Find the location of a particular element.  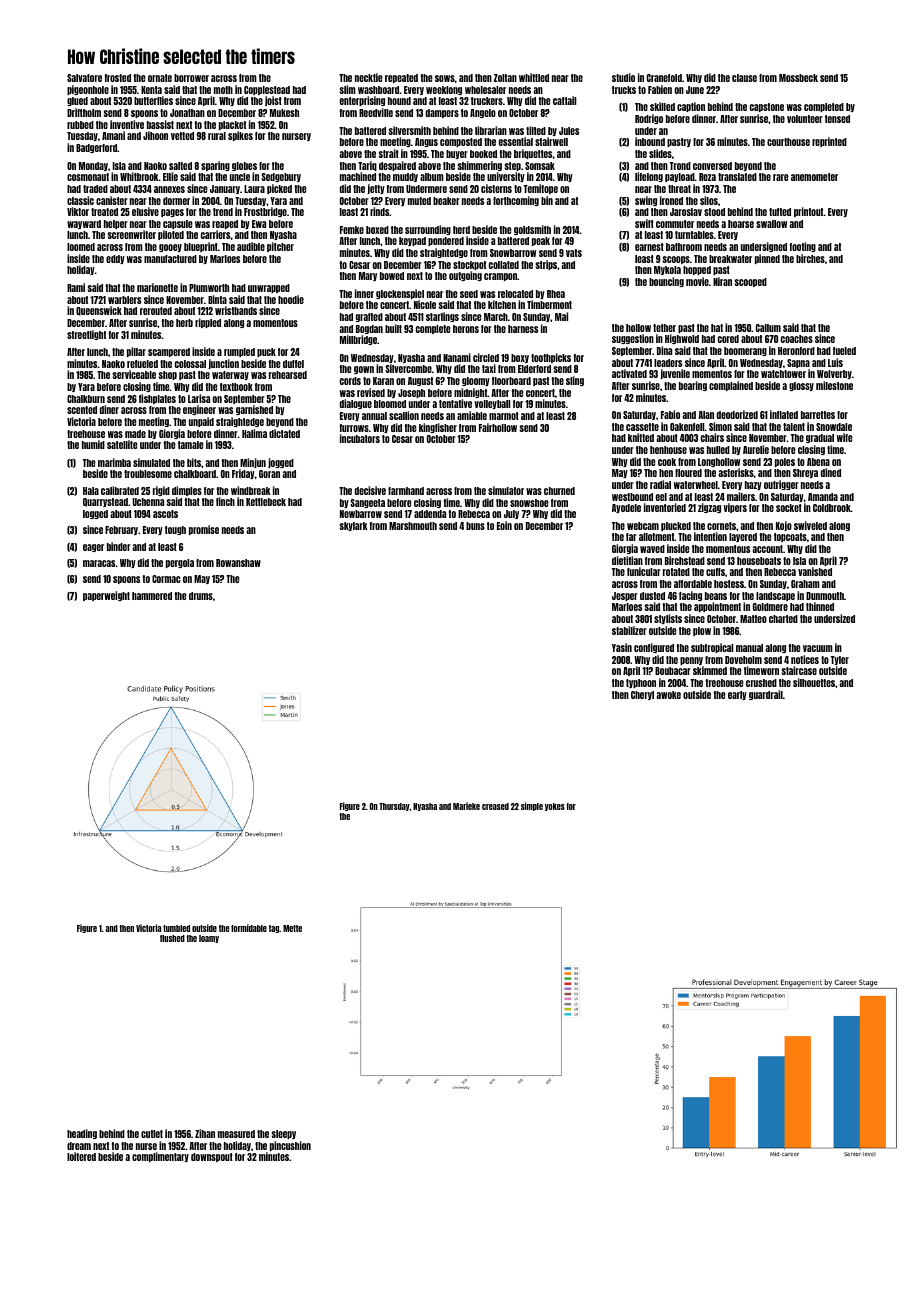

Mossbeck is located at coordinates (798, 78).
